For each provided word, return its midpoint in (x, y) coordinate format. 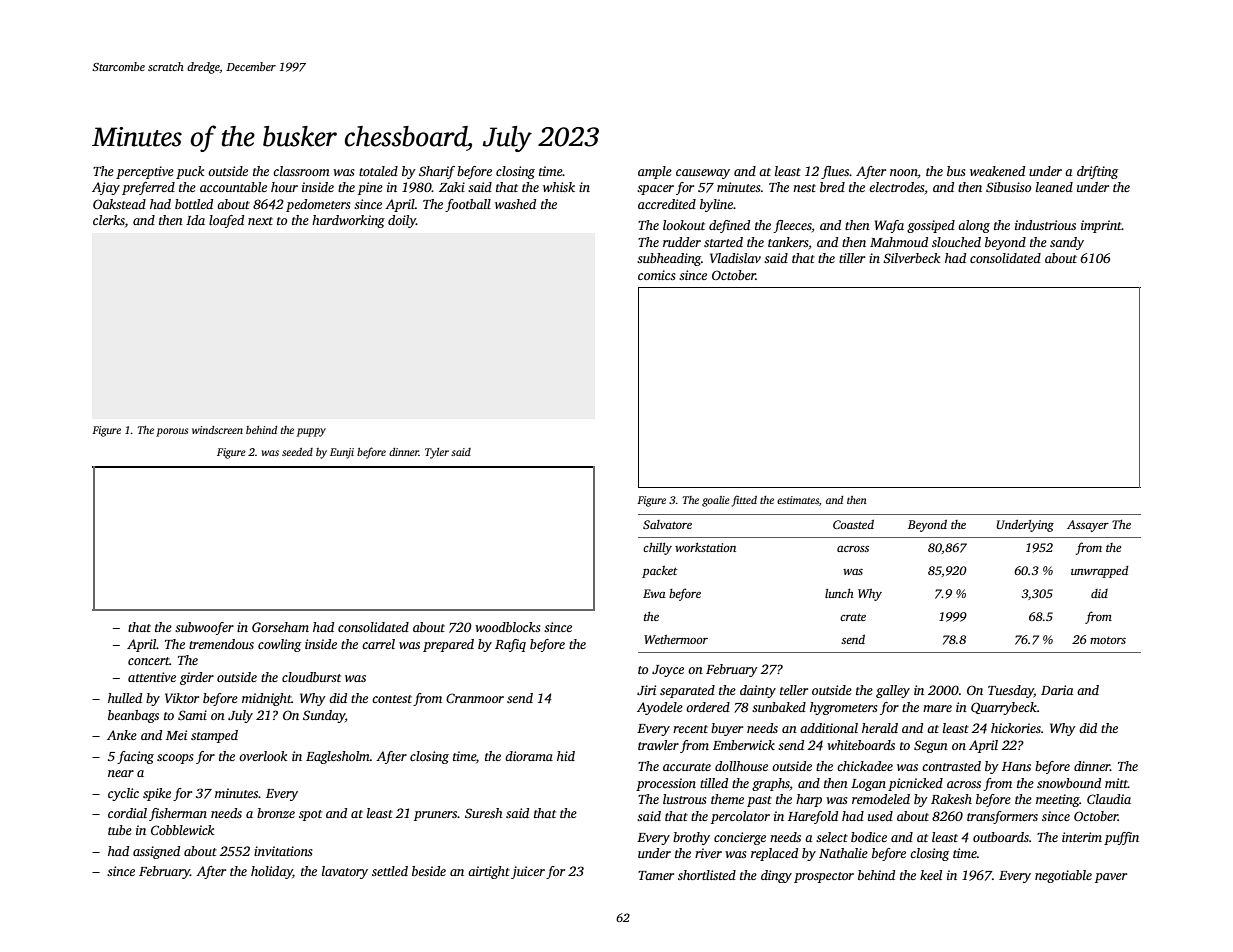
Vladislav (735, 258)
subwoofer (204, 628)
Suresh (484, 813)
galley (893, 691)
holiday (272, 872)
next (260, 221)
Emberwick (744, 745)
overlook (263, 756)
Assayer (1088, 526)
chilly (657, 549)
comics (657, 275)
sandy (1067, 243)
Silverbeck (912, 258)
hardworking (348, 221)
